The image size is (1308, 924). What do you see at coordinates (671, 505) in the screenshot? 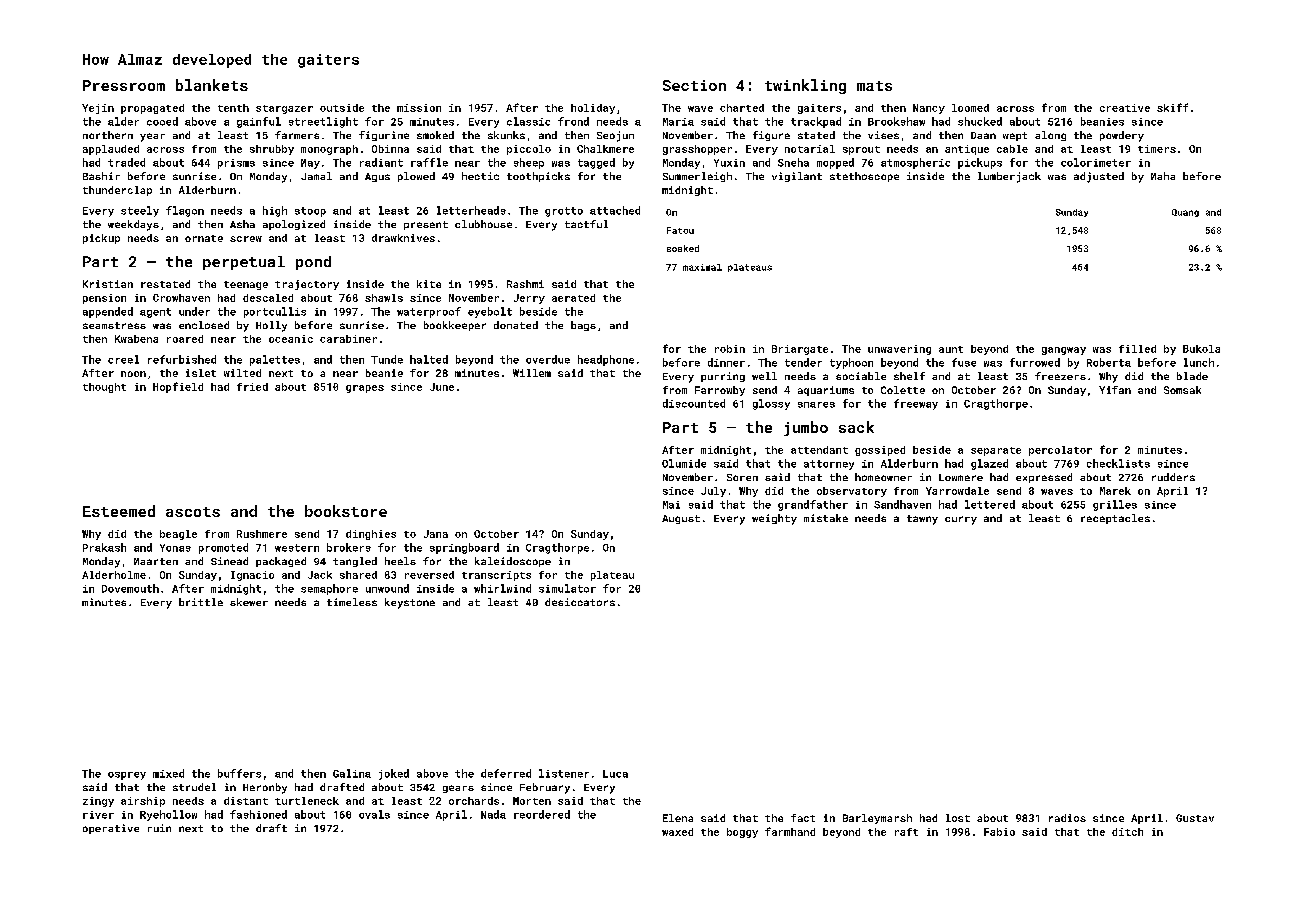
I see `Mai` at bounding box center [671, 505].
